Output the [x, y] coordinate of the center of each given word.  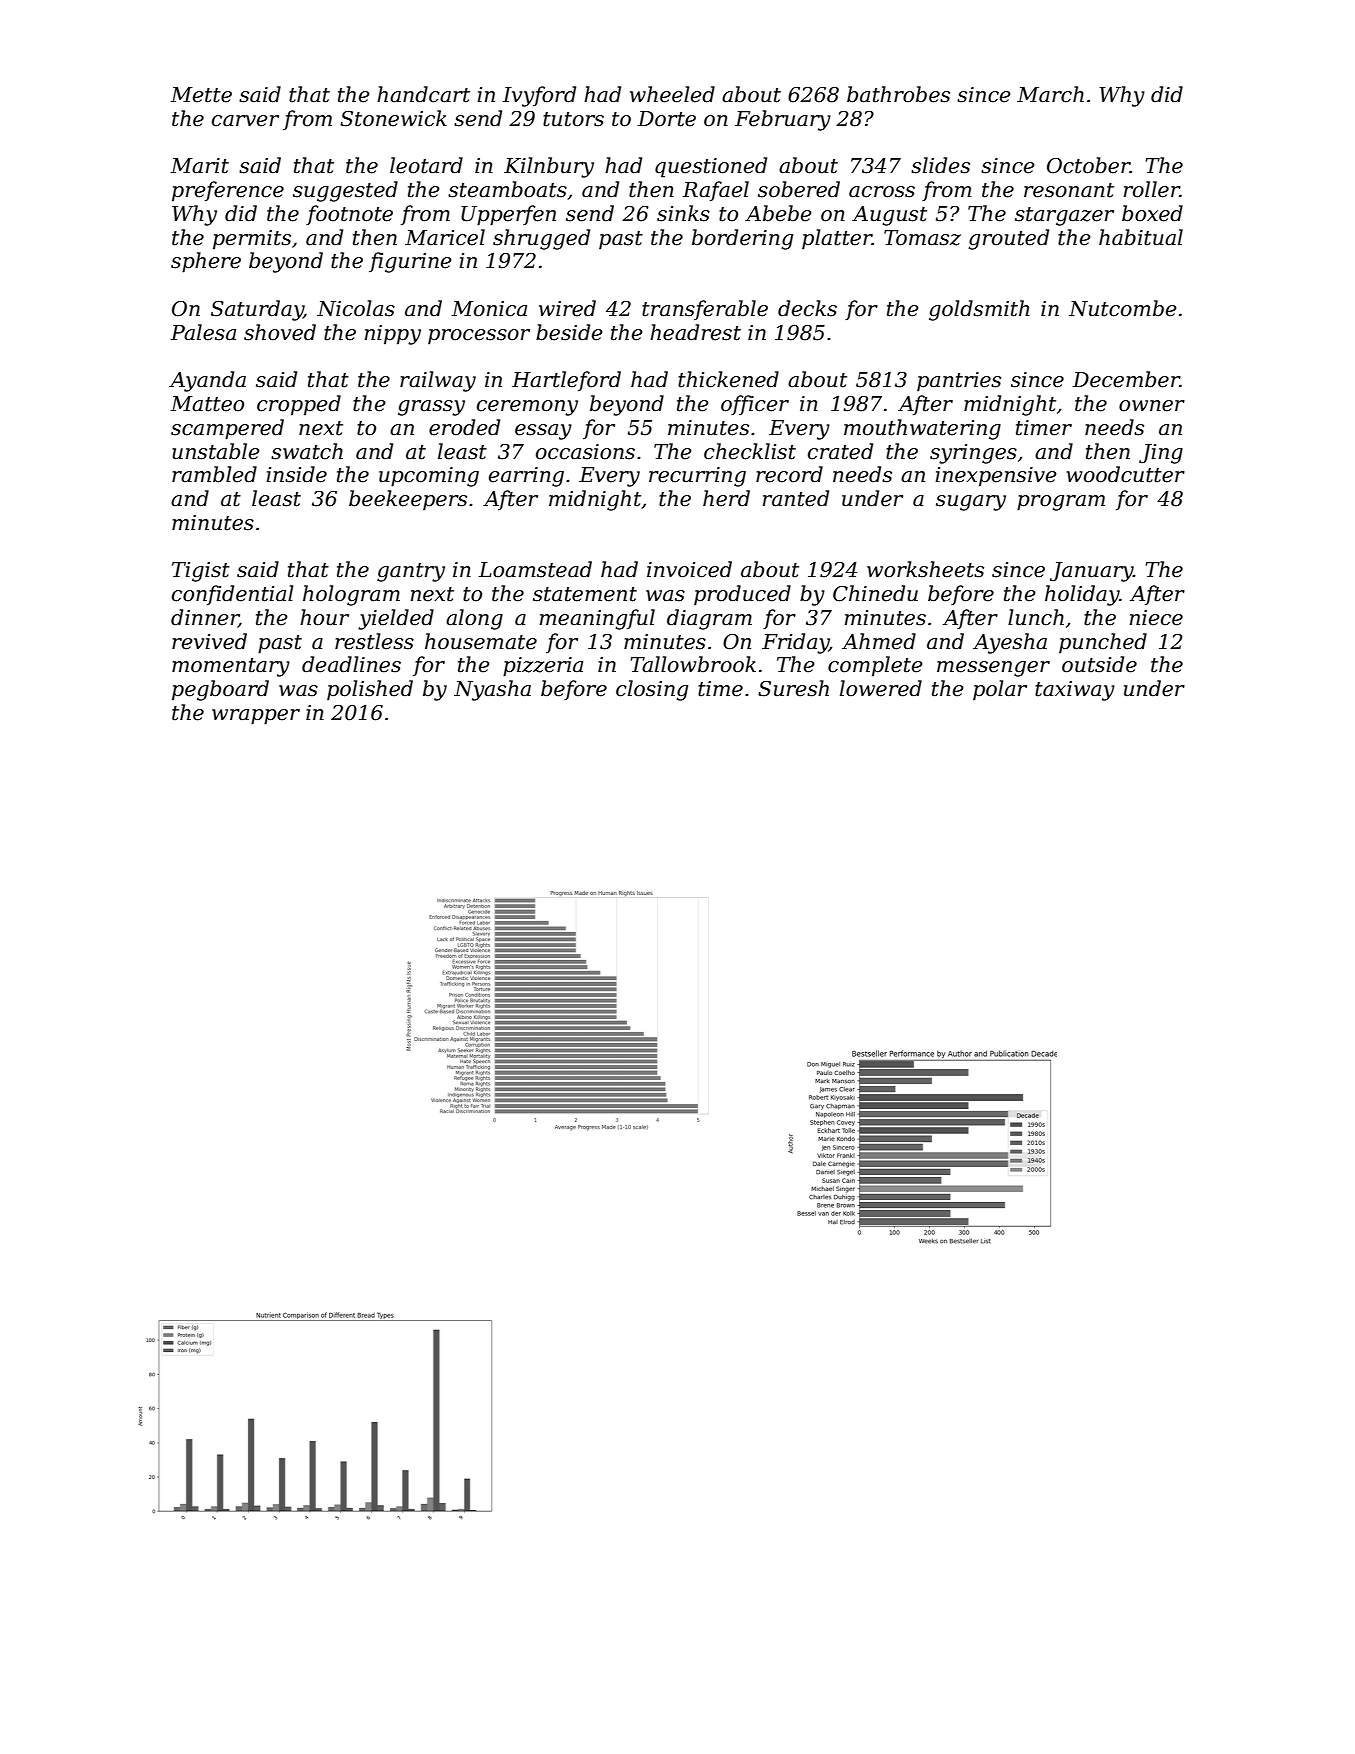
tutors [573, 119]
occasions [585, 452]
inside [296, 474]
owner [1152, 406]
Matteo [207, 404]
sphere [206, 262]
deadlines [351, 664]
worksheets [925, 569]
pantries [959, 382]
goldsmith [979, 310]
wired [567, 308]
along [474, 619]
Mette [201, 95]
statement [585, 594]
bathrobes [898, 94]
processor [479, 337]
